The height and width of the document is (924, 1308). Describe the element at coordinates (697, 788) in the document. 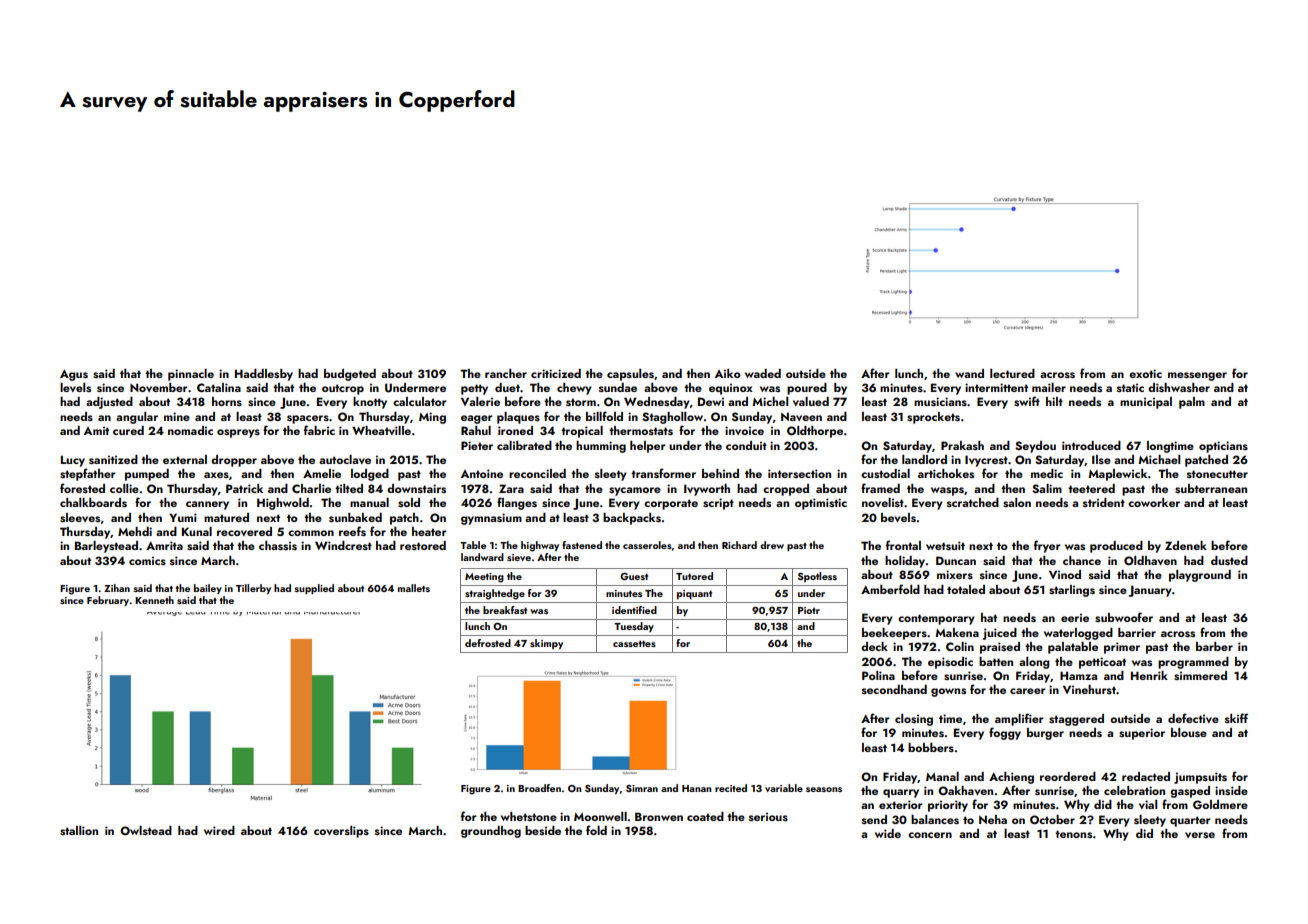

I see `Hanan` at that location.
